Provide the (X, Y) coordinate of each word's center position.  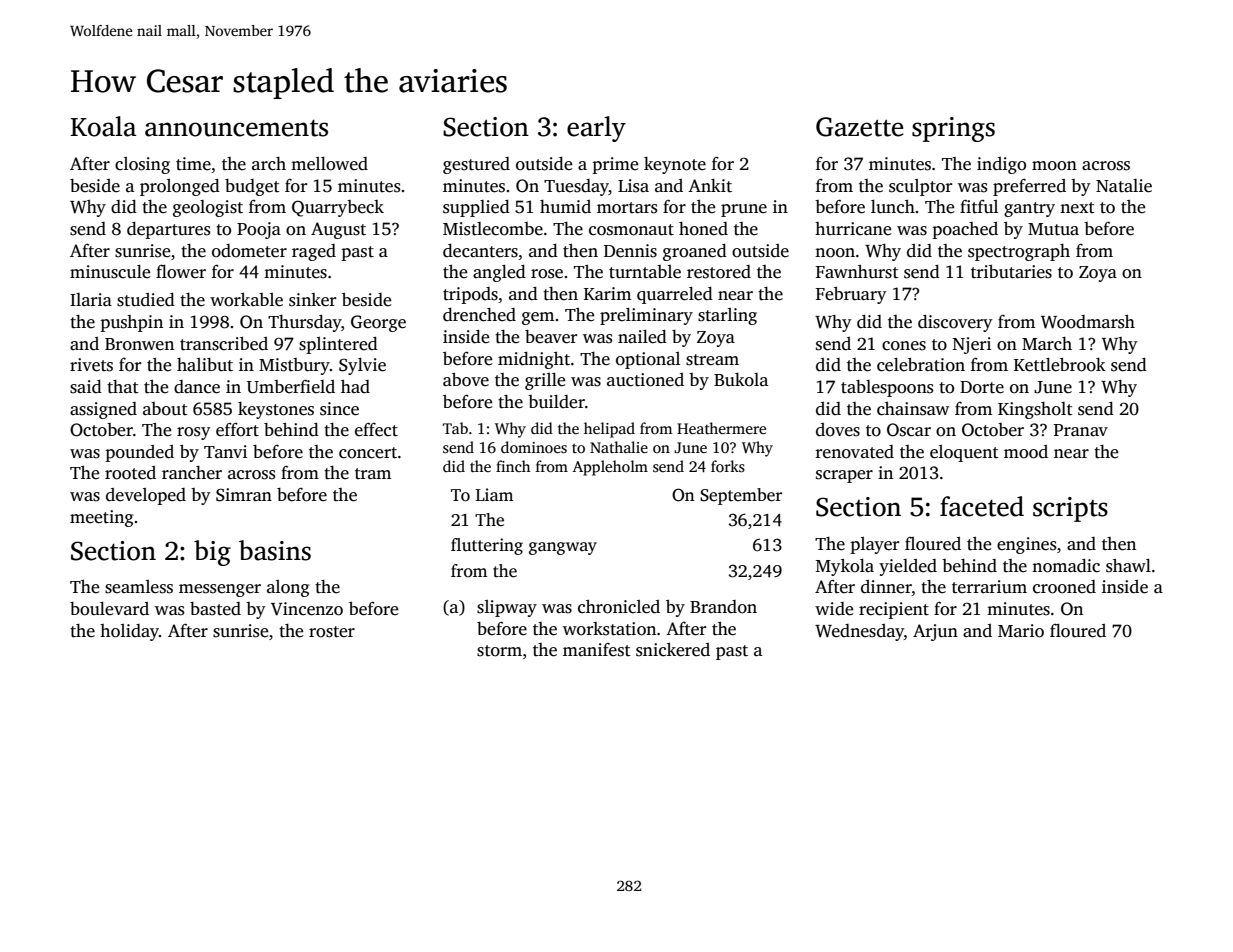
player (874, 545)
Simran (244, 495)
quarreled (675, 295)
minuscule (110, 272)
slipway (507, 608)
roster (332, 632)
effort (237, 429)
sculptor (920, 187)
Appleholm (610, 468)
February (851, 295)
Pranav (1081, 430)
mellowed (329, 164)
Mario (1021, 631)
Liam (494, 494)
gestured (476, 165)
